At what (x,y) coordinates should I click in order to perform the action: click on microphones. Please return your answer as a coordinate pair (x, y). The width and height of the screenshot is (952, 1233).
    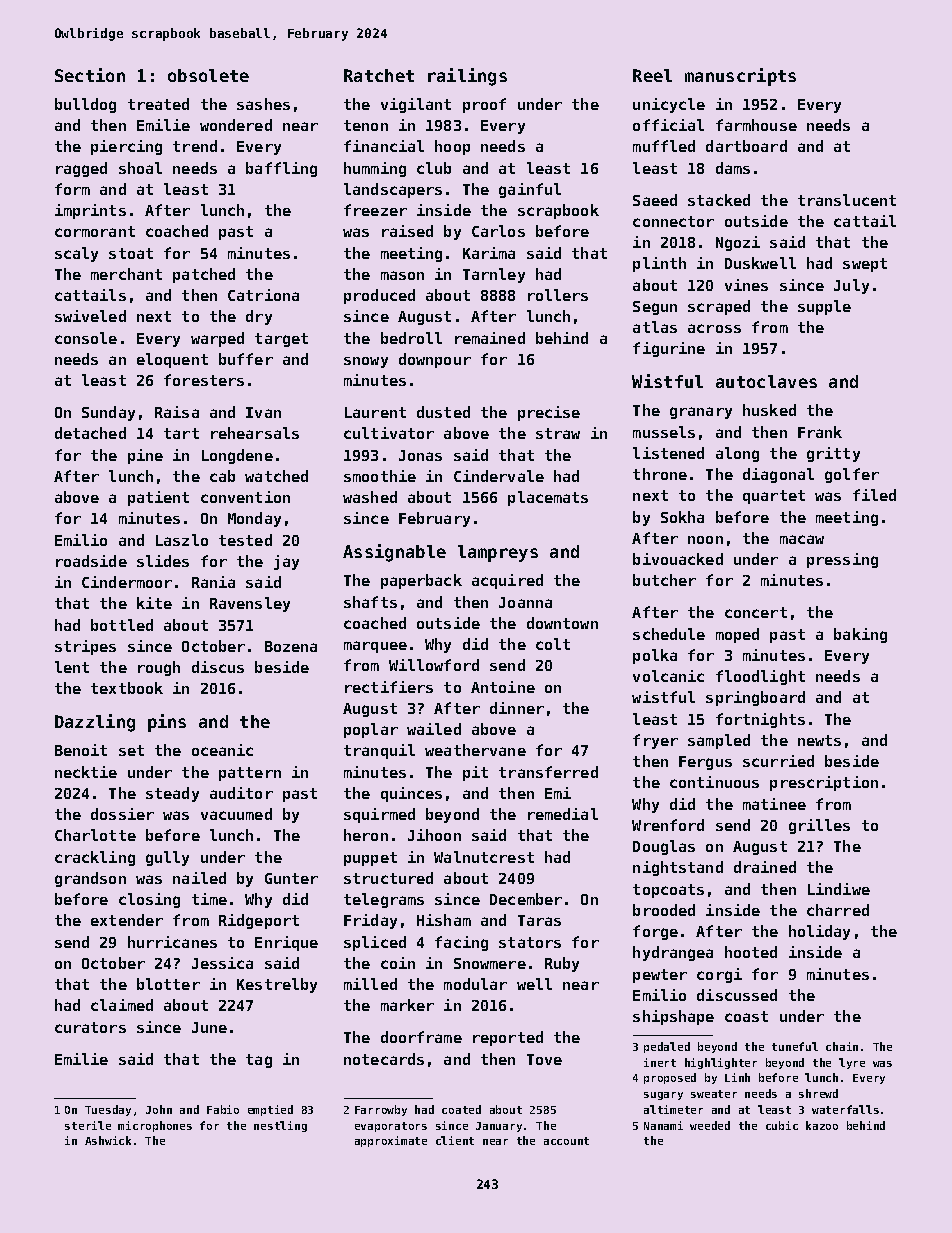
    Looking at the image, I should click on (155, 1126).
